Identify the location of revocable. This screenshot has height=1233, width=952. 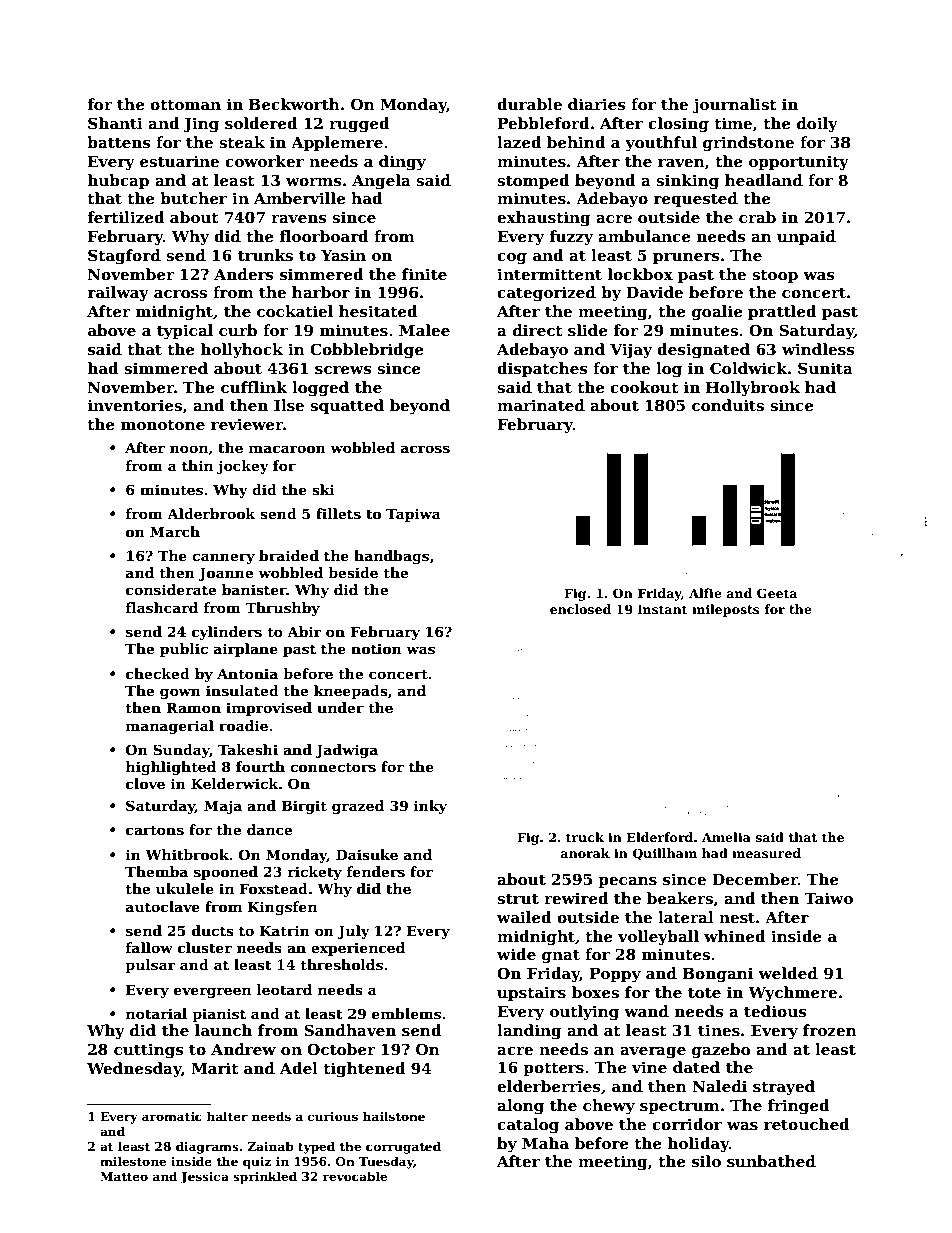
(355, 1176).
